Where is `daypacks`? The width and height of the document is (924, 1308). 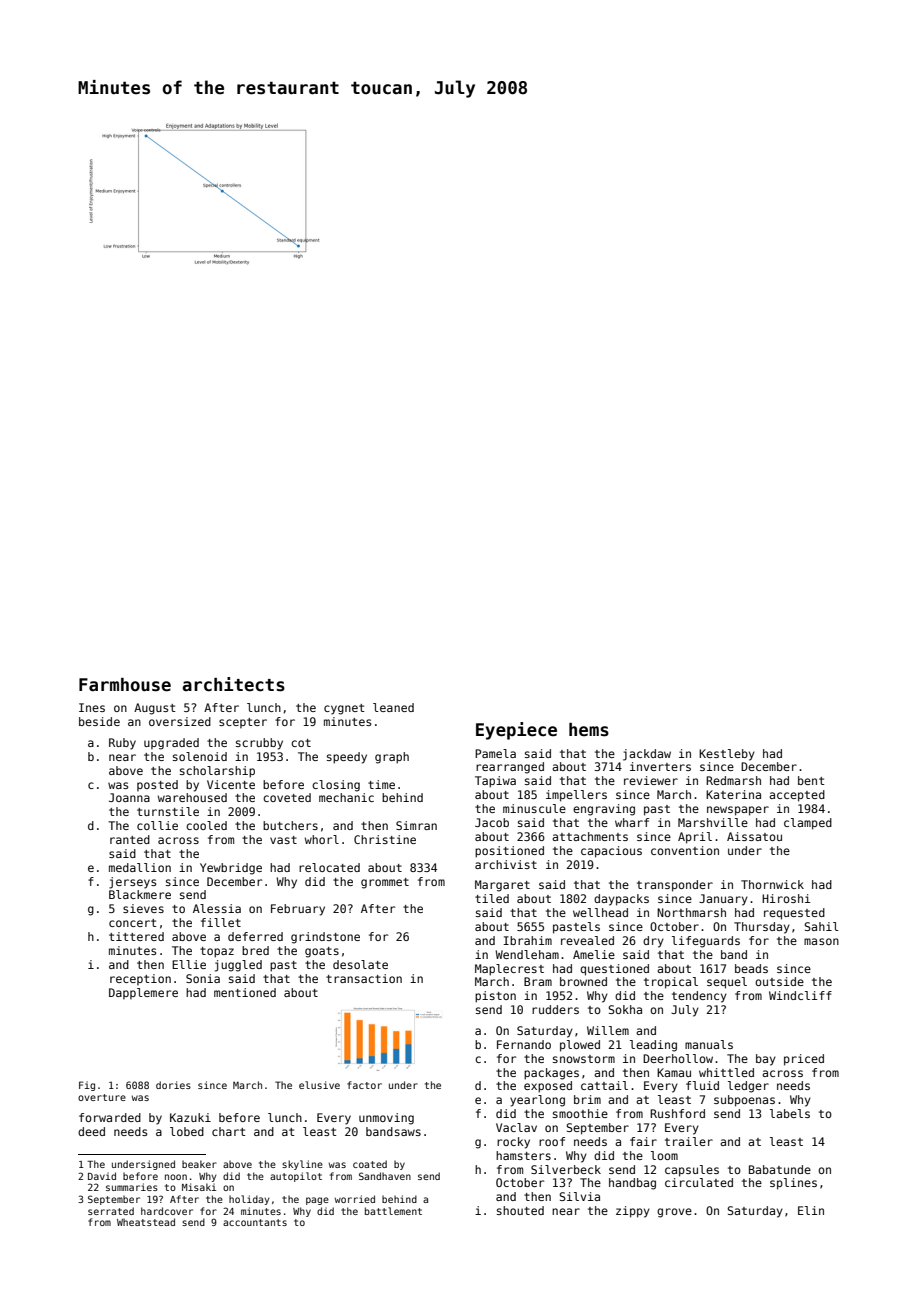
daypacks is located at coordinates (621, 900).
